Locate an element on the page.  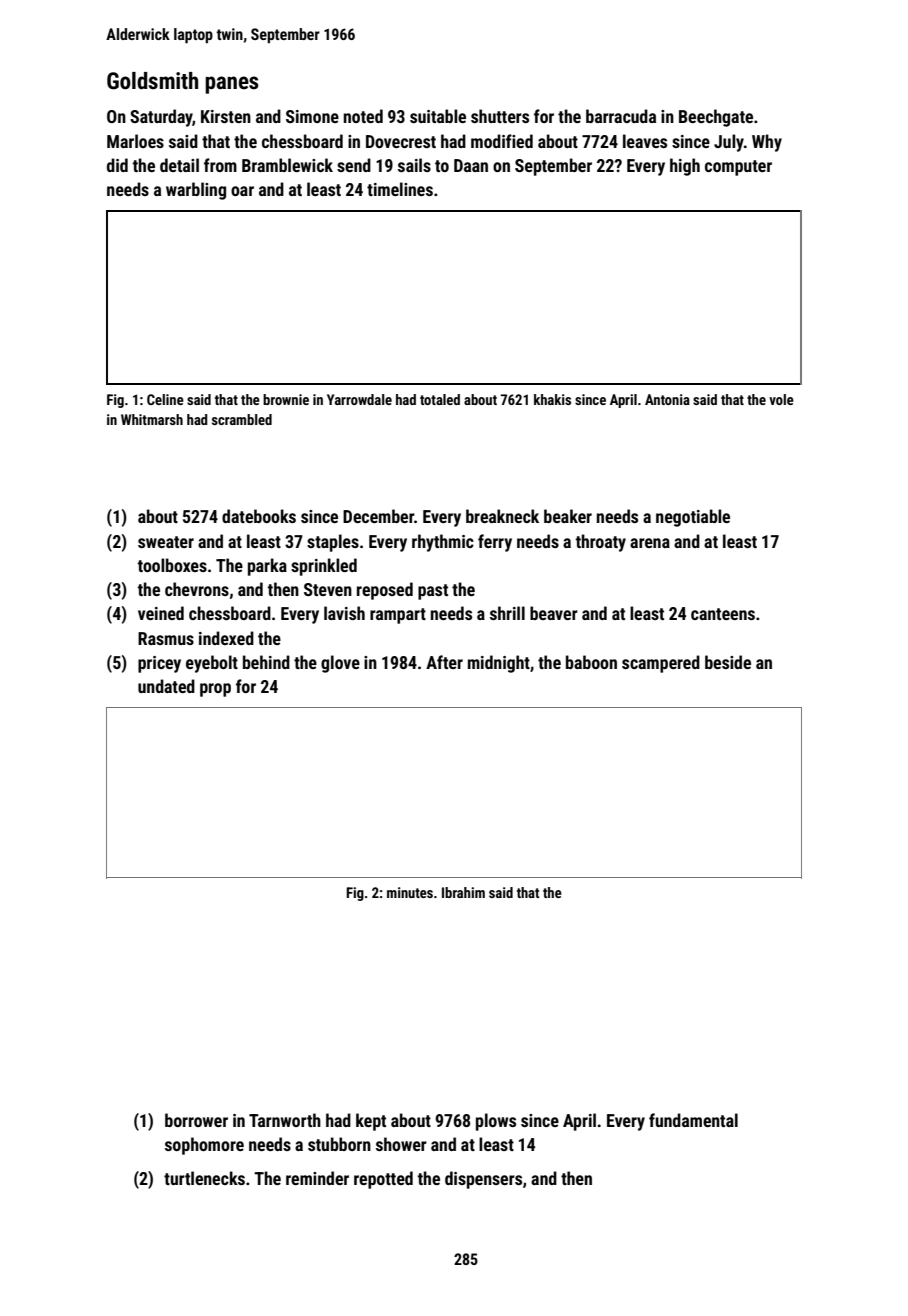
negotiable is located at coordinates (693, 518).
